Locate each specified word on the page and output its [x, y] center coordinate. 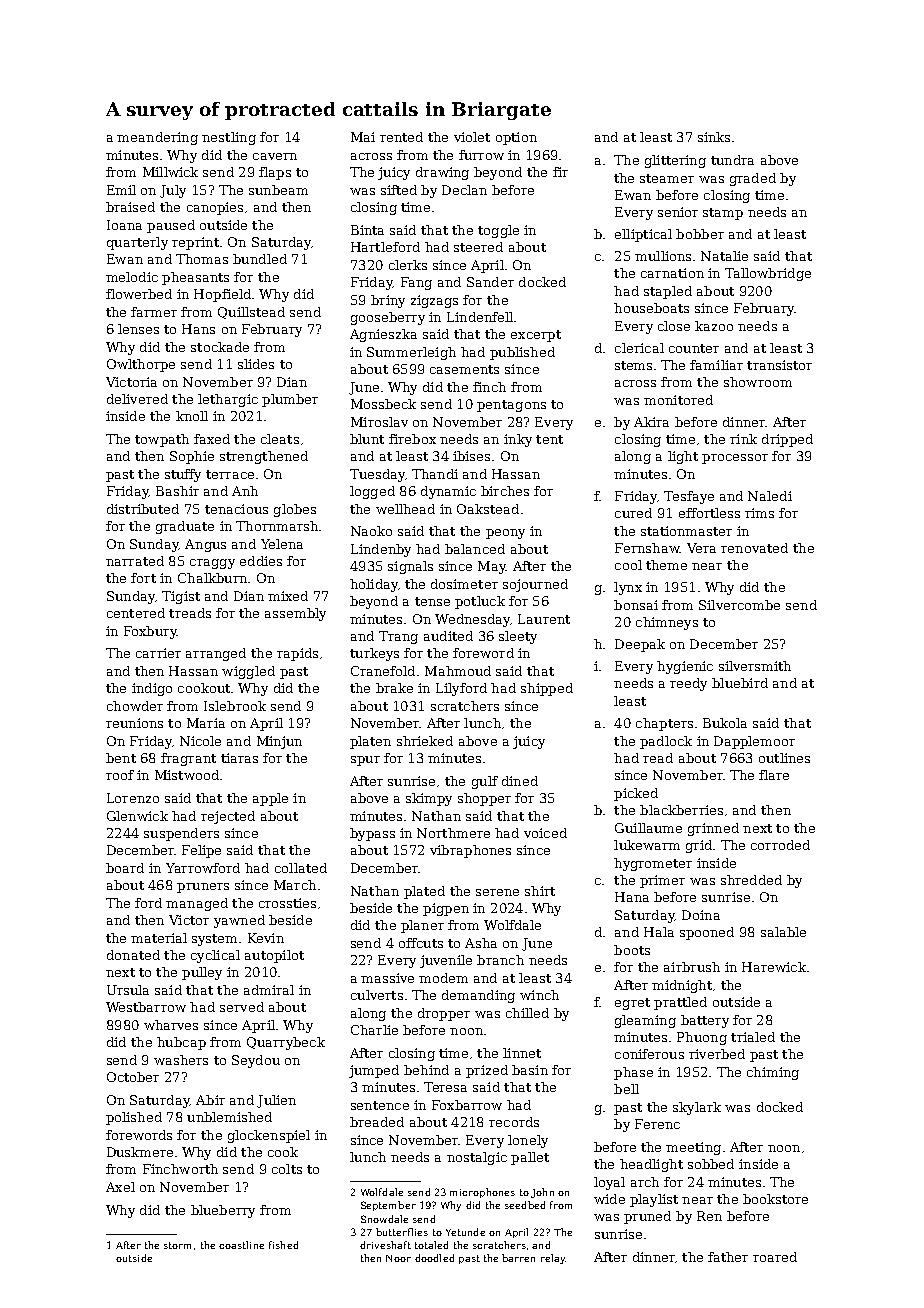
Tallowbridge [768, 274]
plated [424, 892]
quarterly [137, 243]
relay [553, 1259]
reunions [134, 723]
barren [518, 1258]
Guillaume [648, 828]
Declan [464, 190]
